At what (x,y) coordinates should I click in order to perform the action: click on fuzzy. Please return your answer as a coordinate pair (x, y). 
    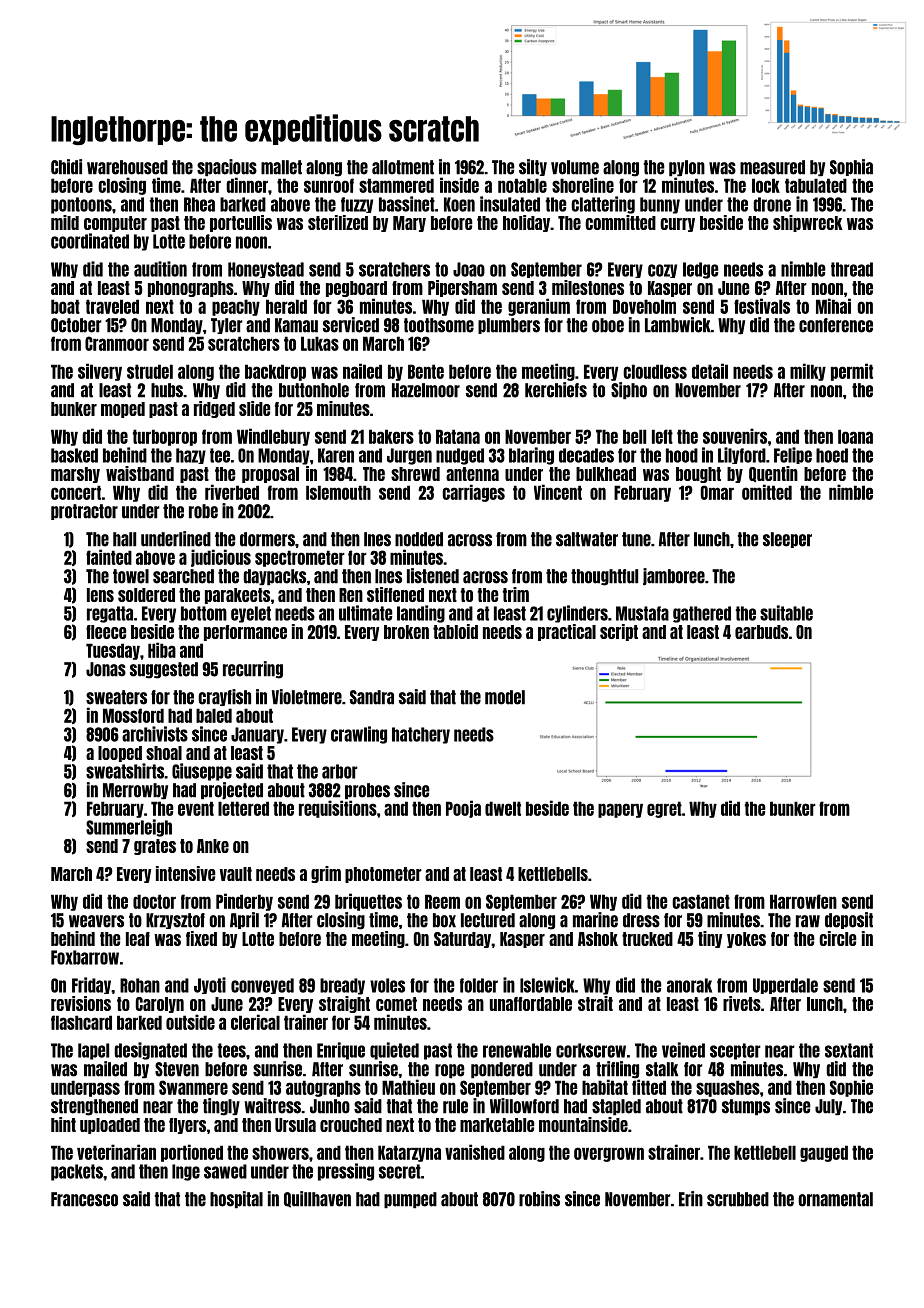
    Looking at the image, I should click on (357, 205).
